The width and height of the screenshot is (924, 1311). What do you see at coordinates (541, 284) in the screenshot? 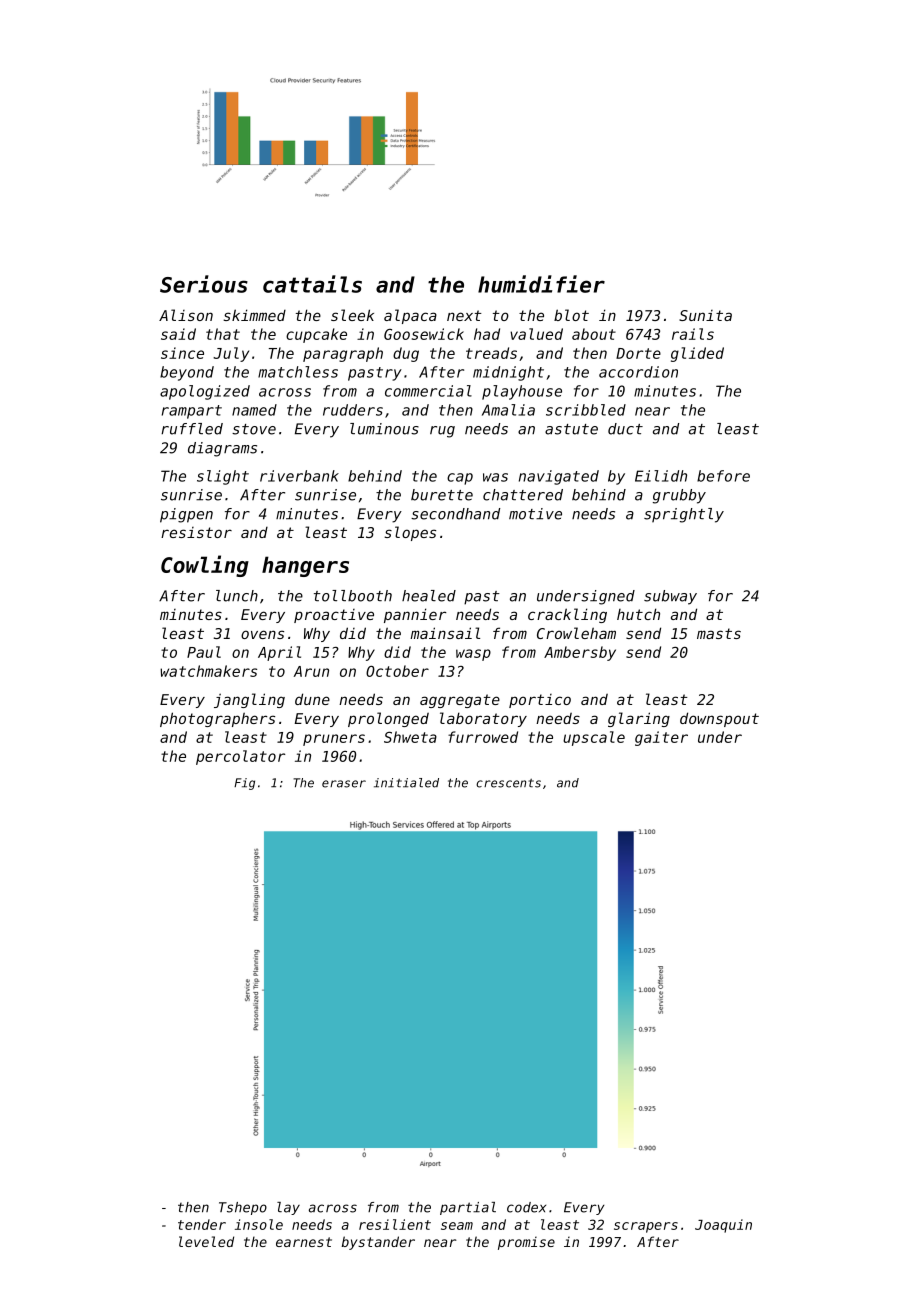
I see `humidifier` at bounding box center [541, 284].
